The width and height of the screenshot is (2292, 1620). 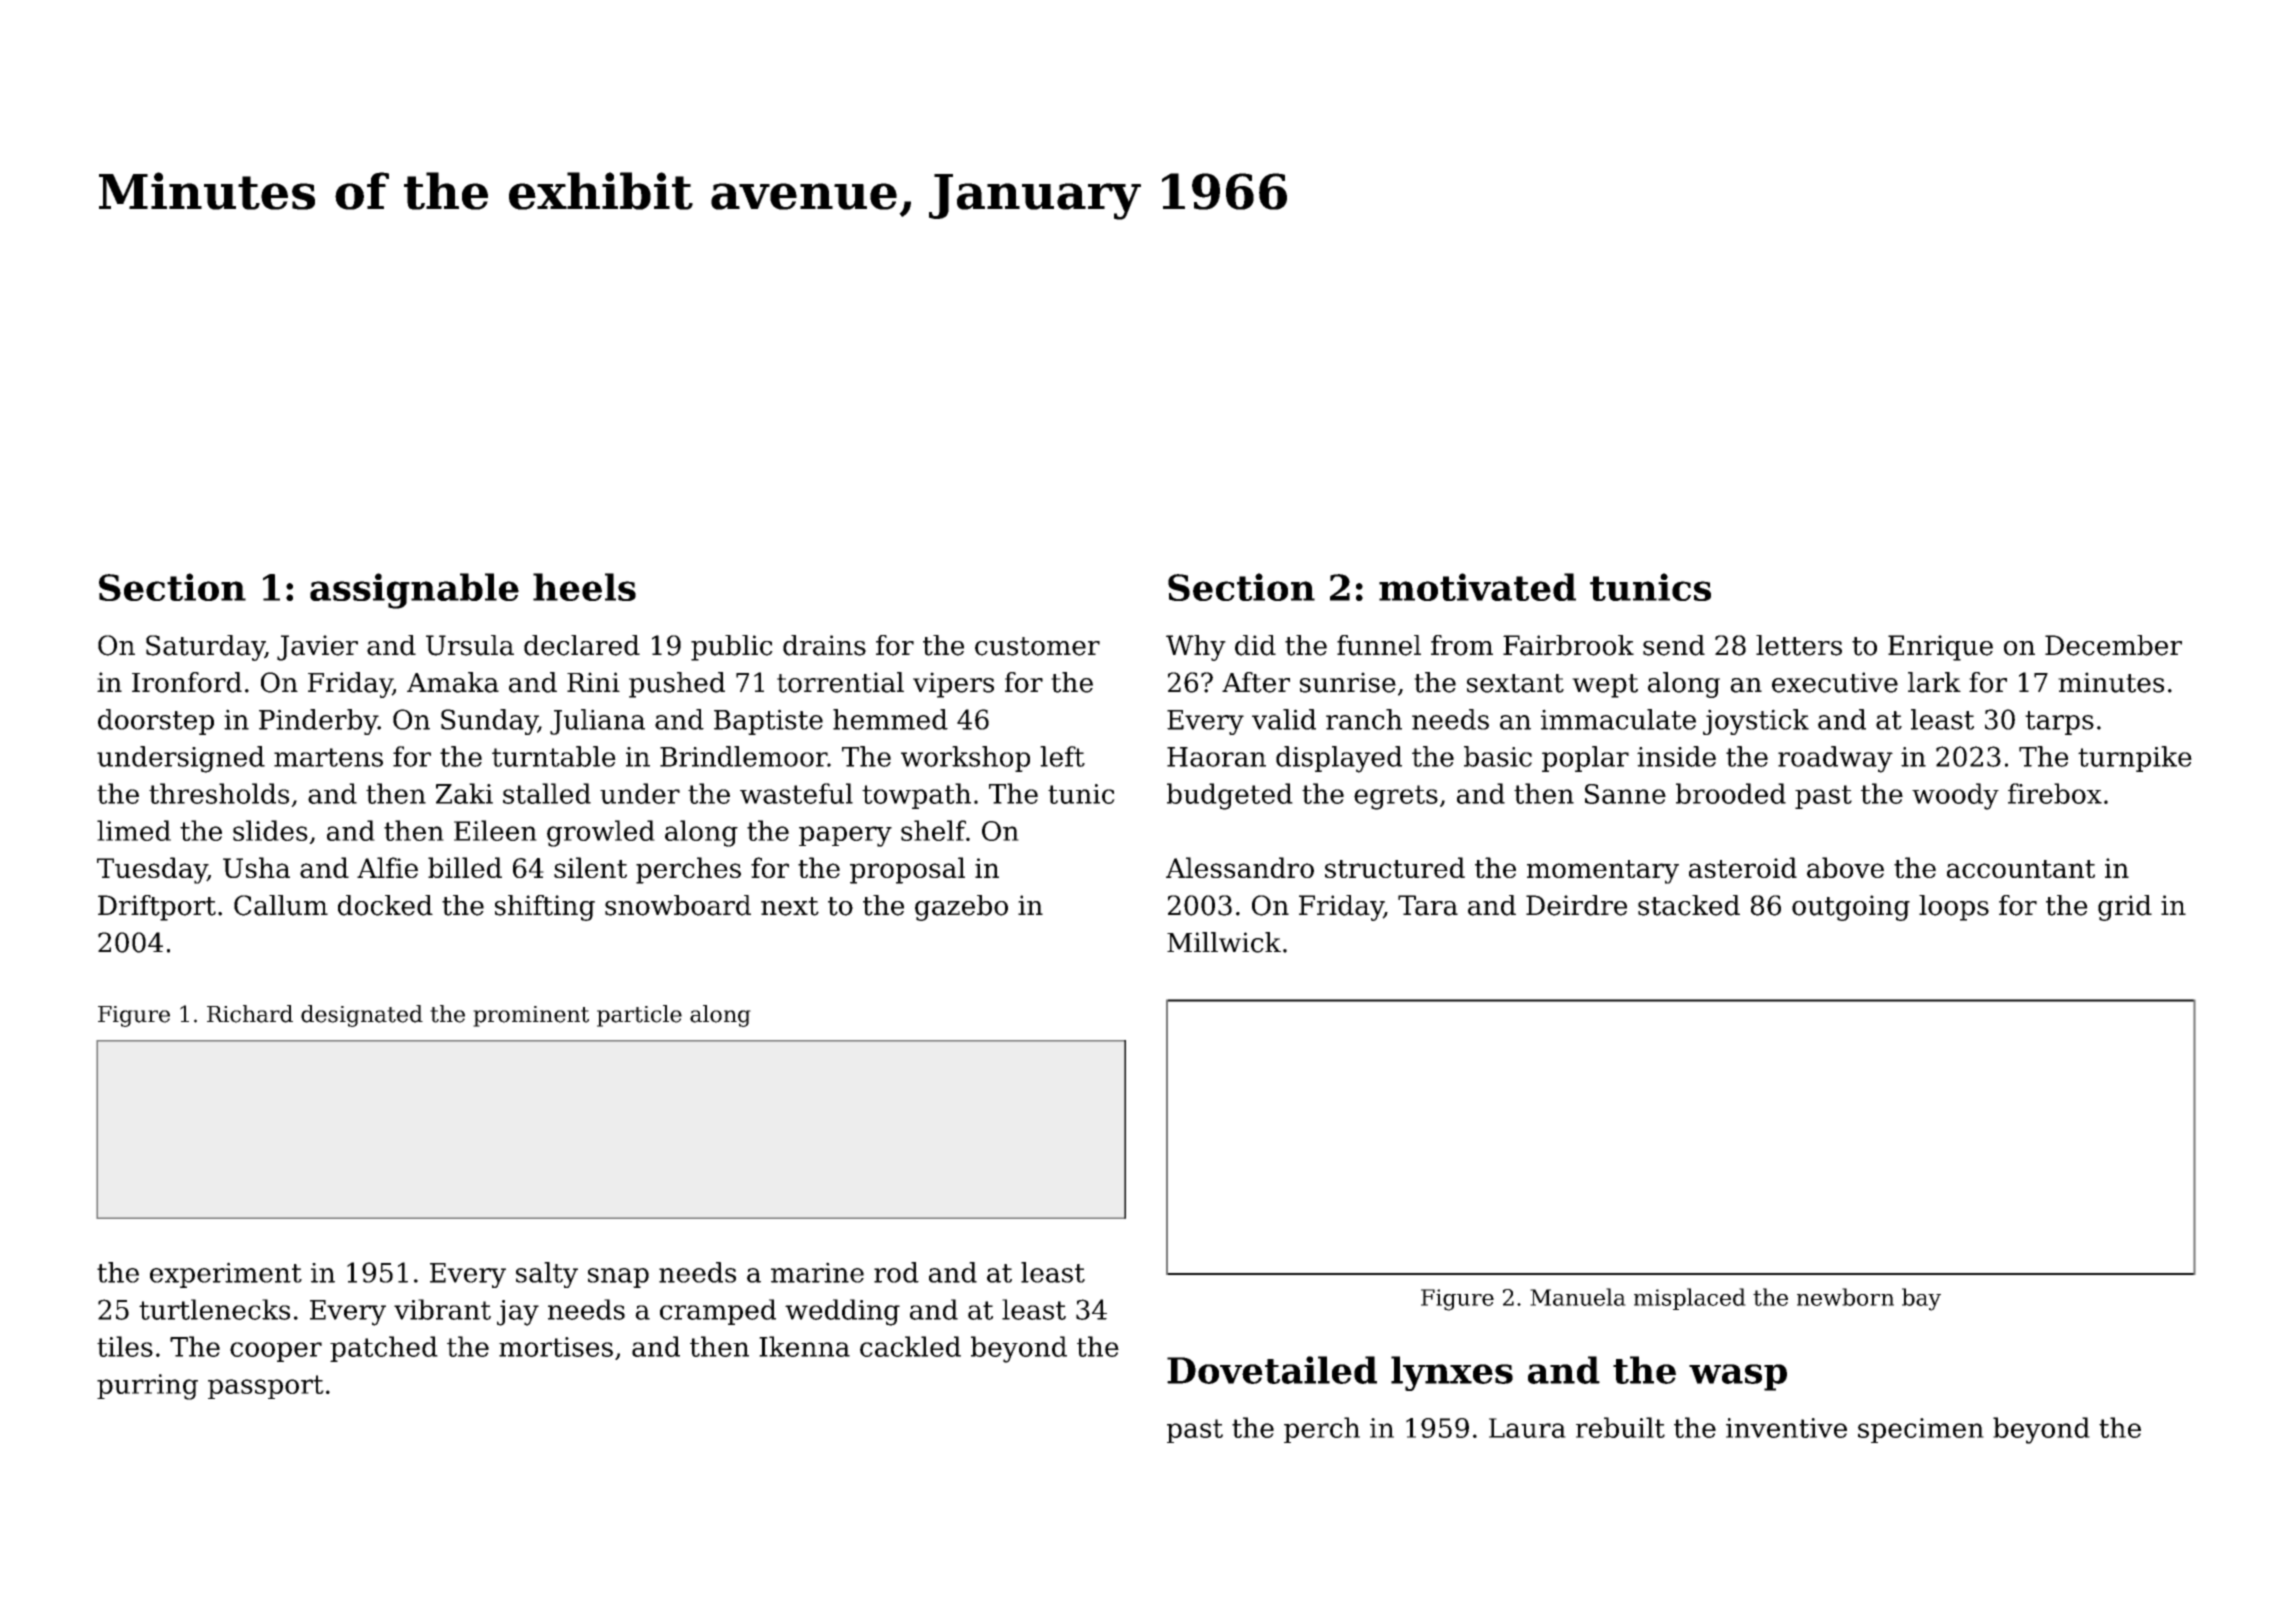 What do you see at coordinates (1255, 645) in the screenshot?
I see `did` at bounding box center [1255, 645].
